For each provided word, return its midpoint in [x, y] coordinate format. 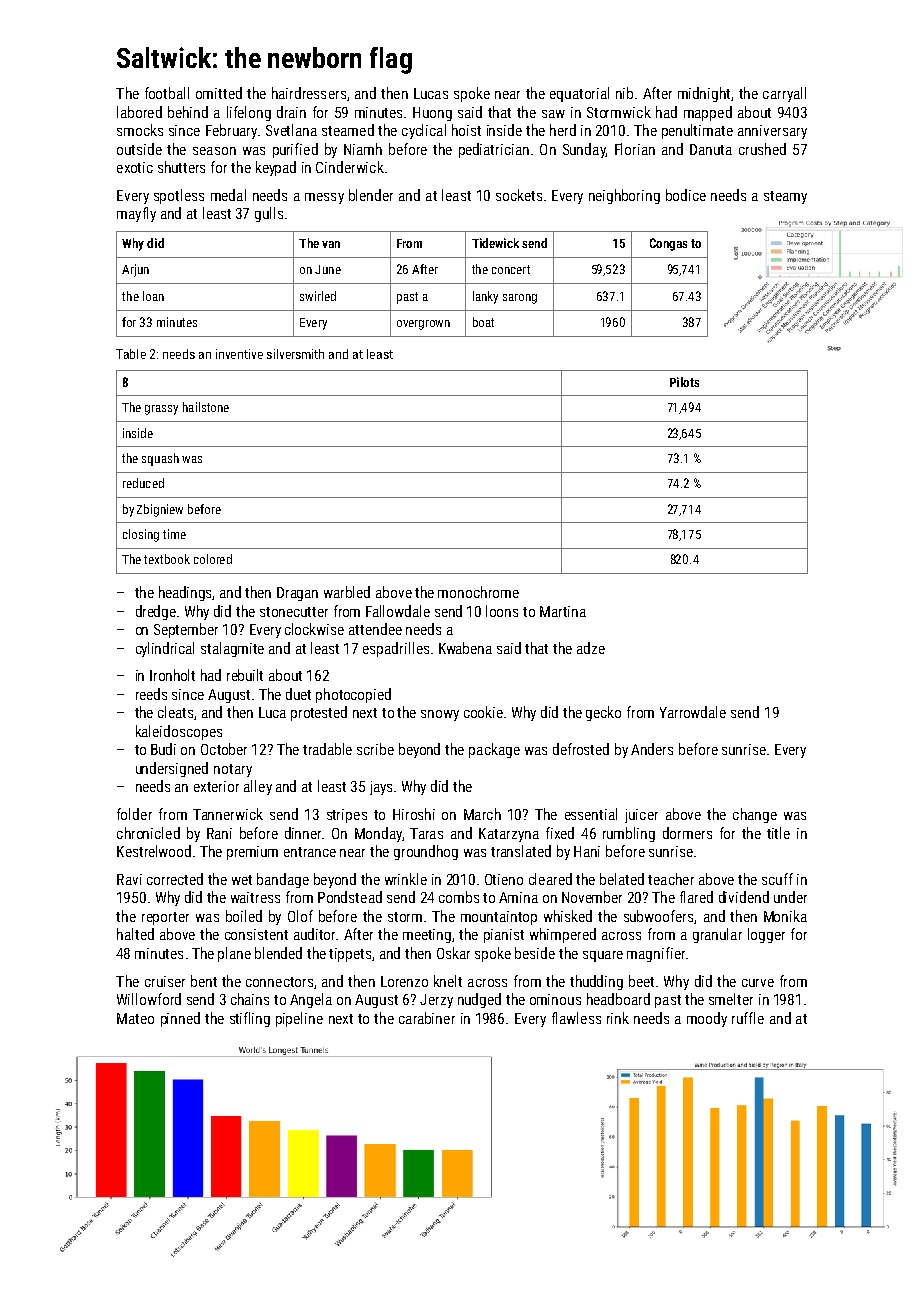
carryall [784, 94]
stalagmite [232, 649]
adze [591, 648]
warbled [347, 592]
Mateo [135, 1018]
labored [139, 112]
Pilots [684, 382]
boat [483, 322]
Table [131, 354]
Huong [432, 114]
